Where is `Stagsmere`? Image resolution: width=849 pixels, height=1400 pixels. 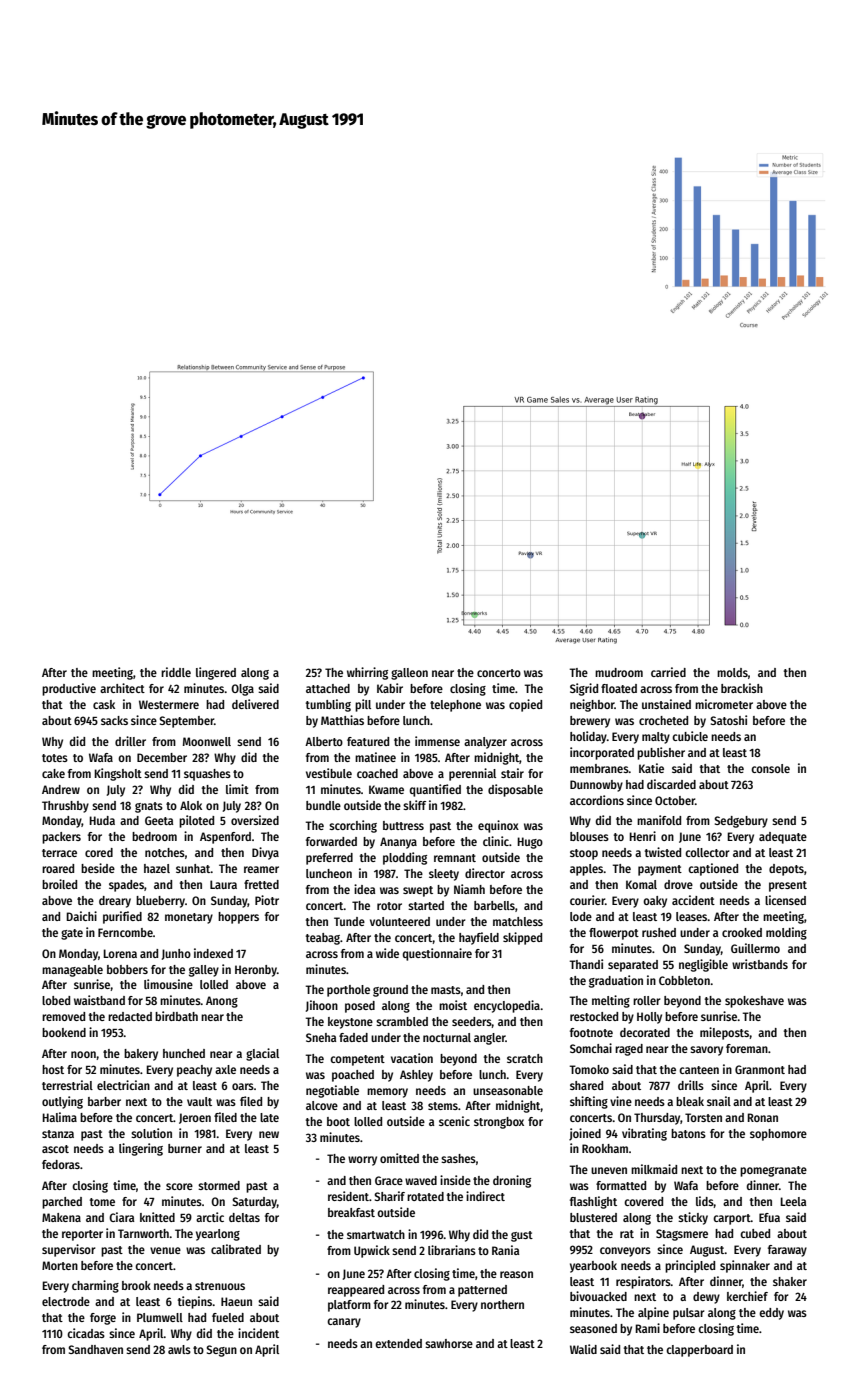 Stagsmere is located at coordinates (682, 1235).
